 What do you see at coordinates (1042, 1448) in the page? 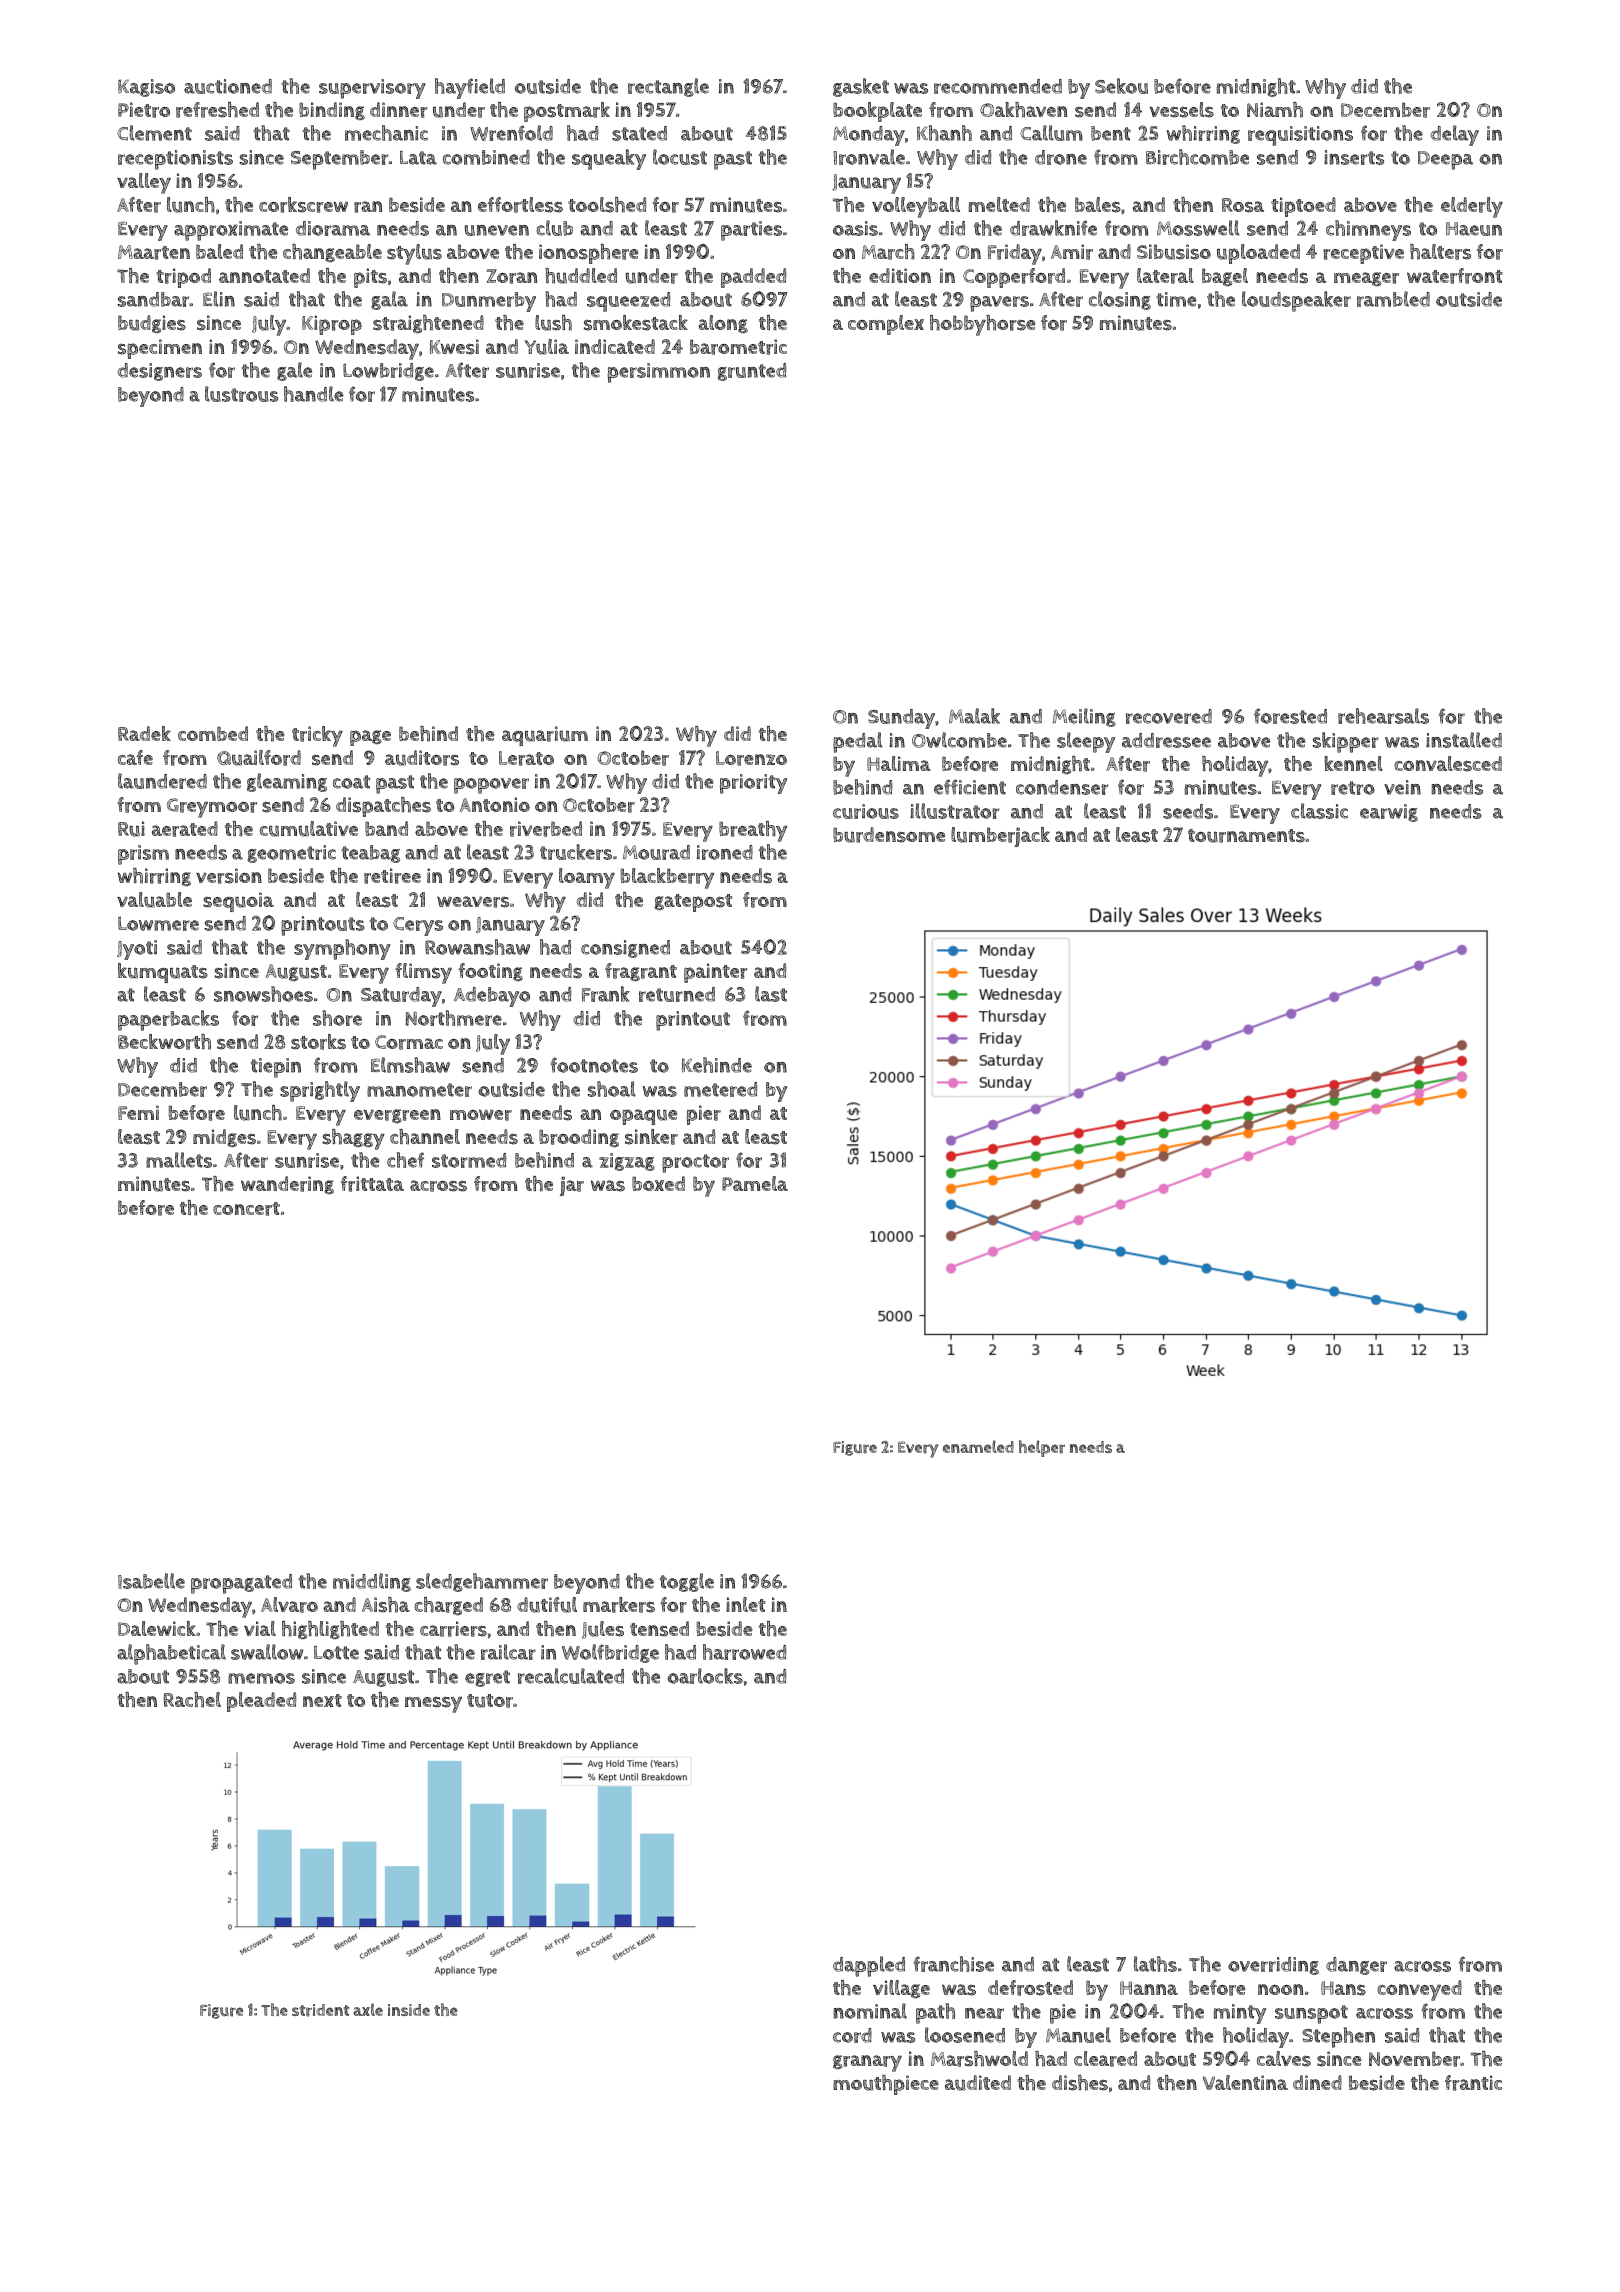
I see `helper` at bounding box center [1042, 1448].
